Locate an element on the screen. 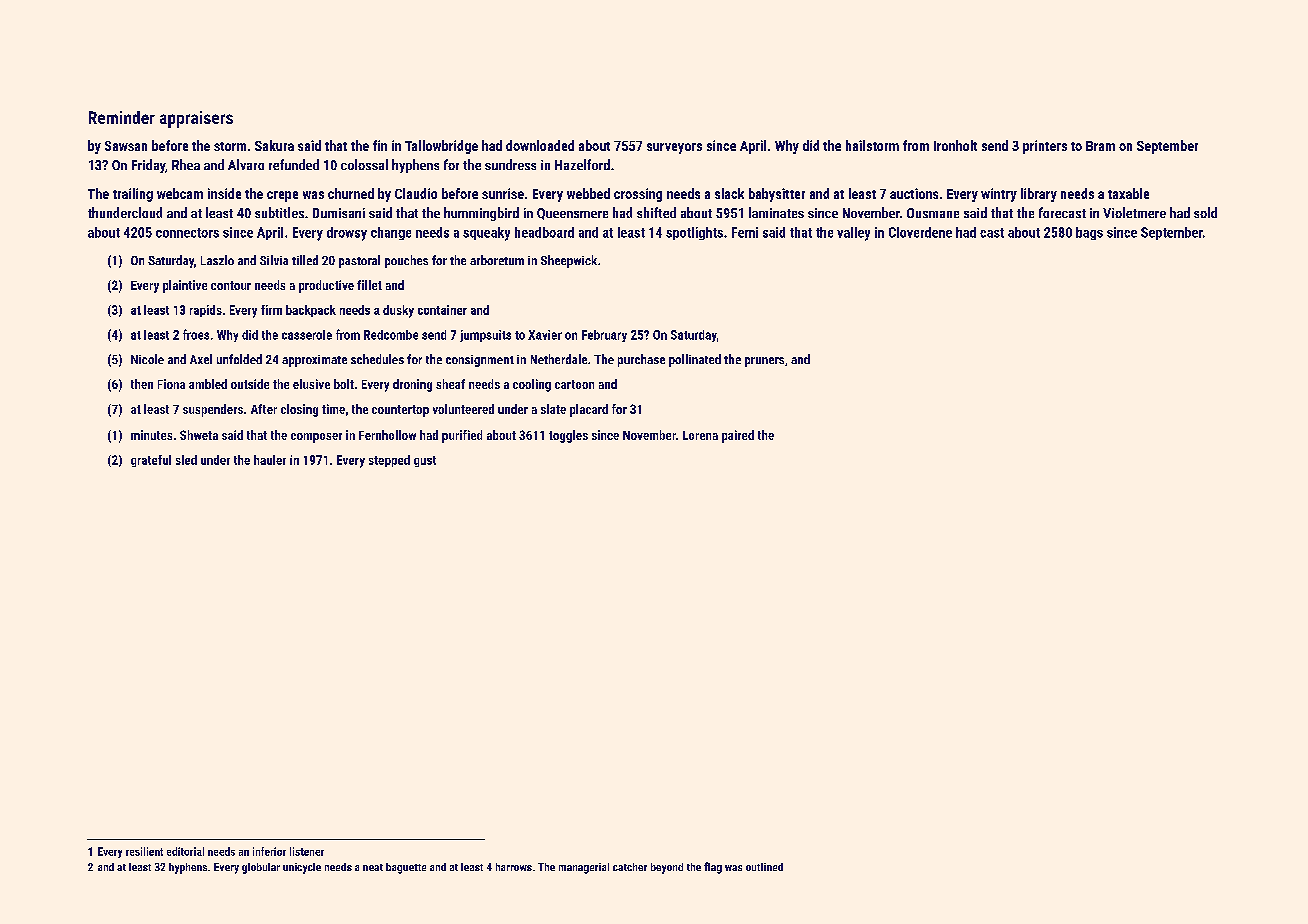 The image size is (1308, 924). globular is located at coordinates (261, 868).
